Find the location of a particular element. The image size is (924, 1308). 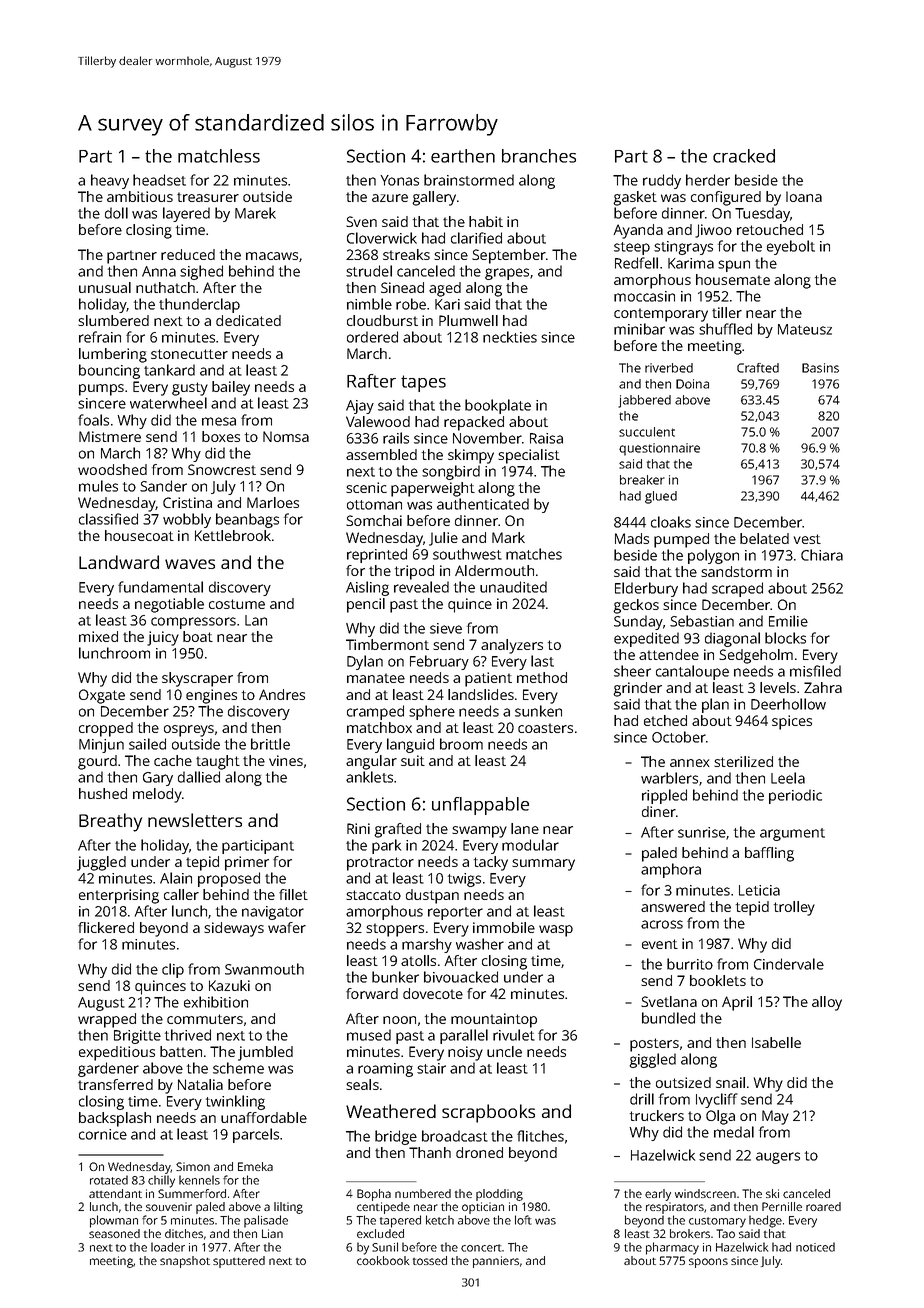

rails is located at coordinates (396, 438).
